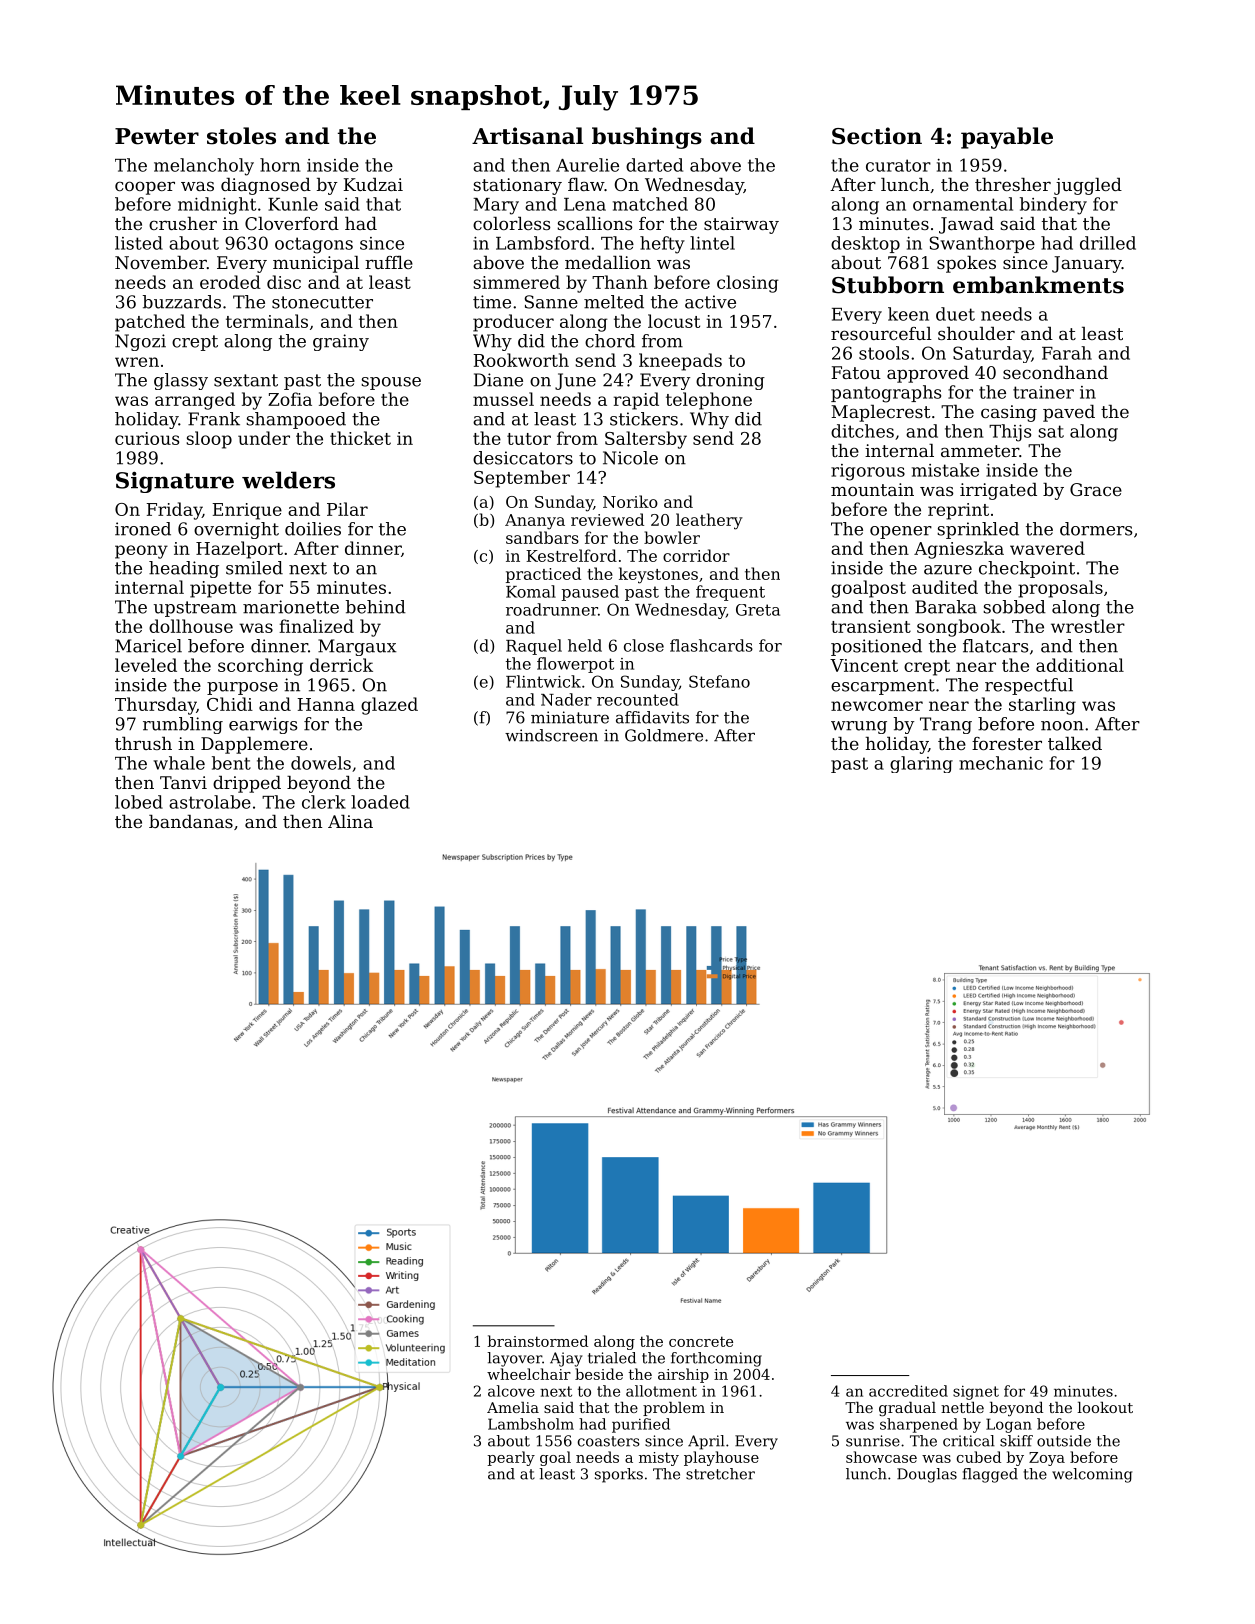 The width and height of the document is (1255, 1624). I want to click on brainstormed, so click(538, 1341).
